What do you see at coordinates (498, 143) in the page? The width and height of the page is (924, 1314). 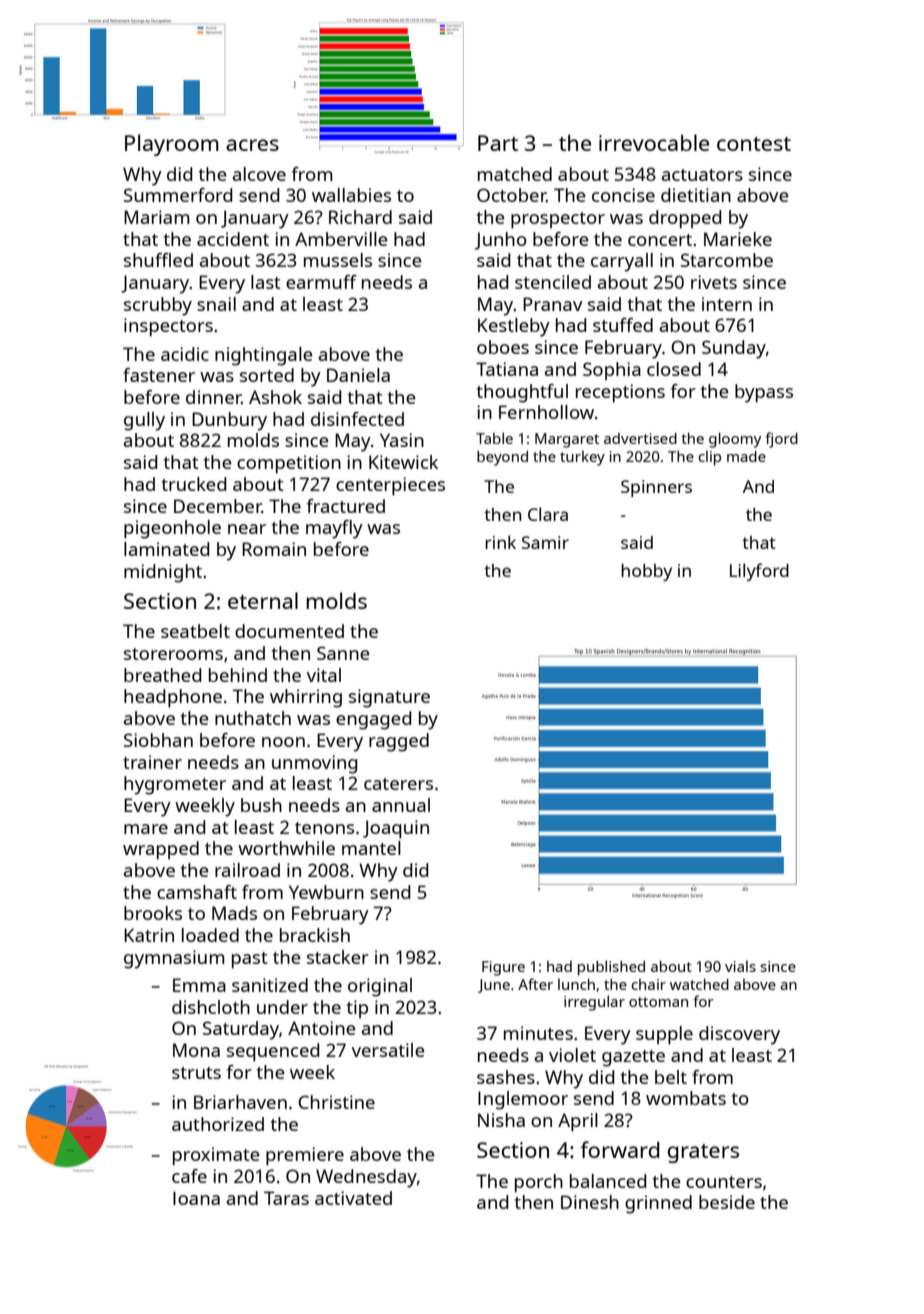 I see `Part` at bounding box center [498, 143].
